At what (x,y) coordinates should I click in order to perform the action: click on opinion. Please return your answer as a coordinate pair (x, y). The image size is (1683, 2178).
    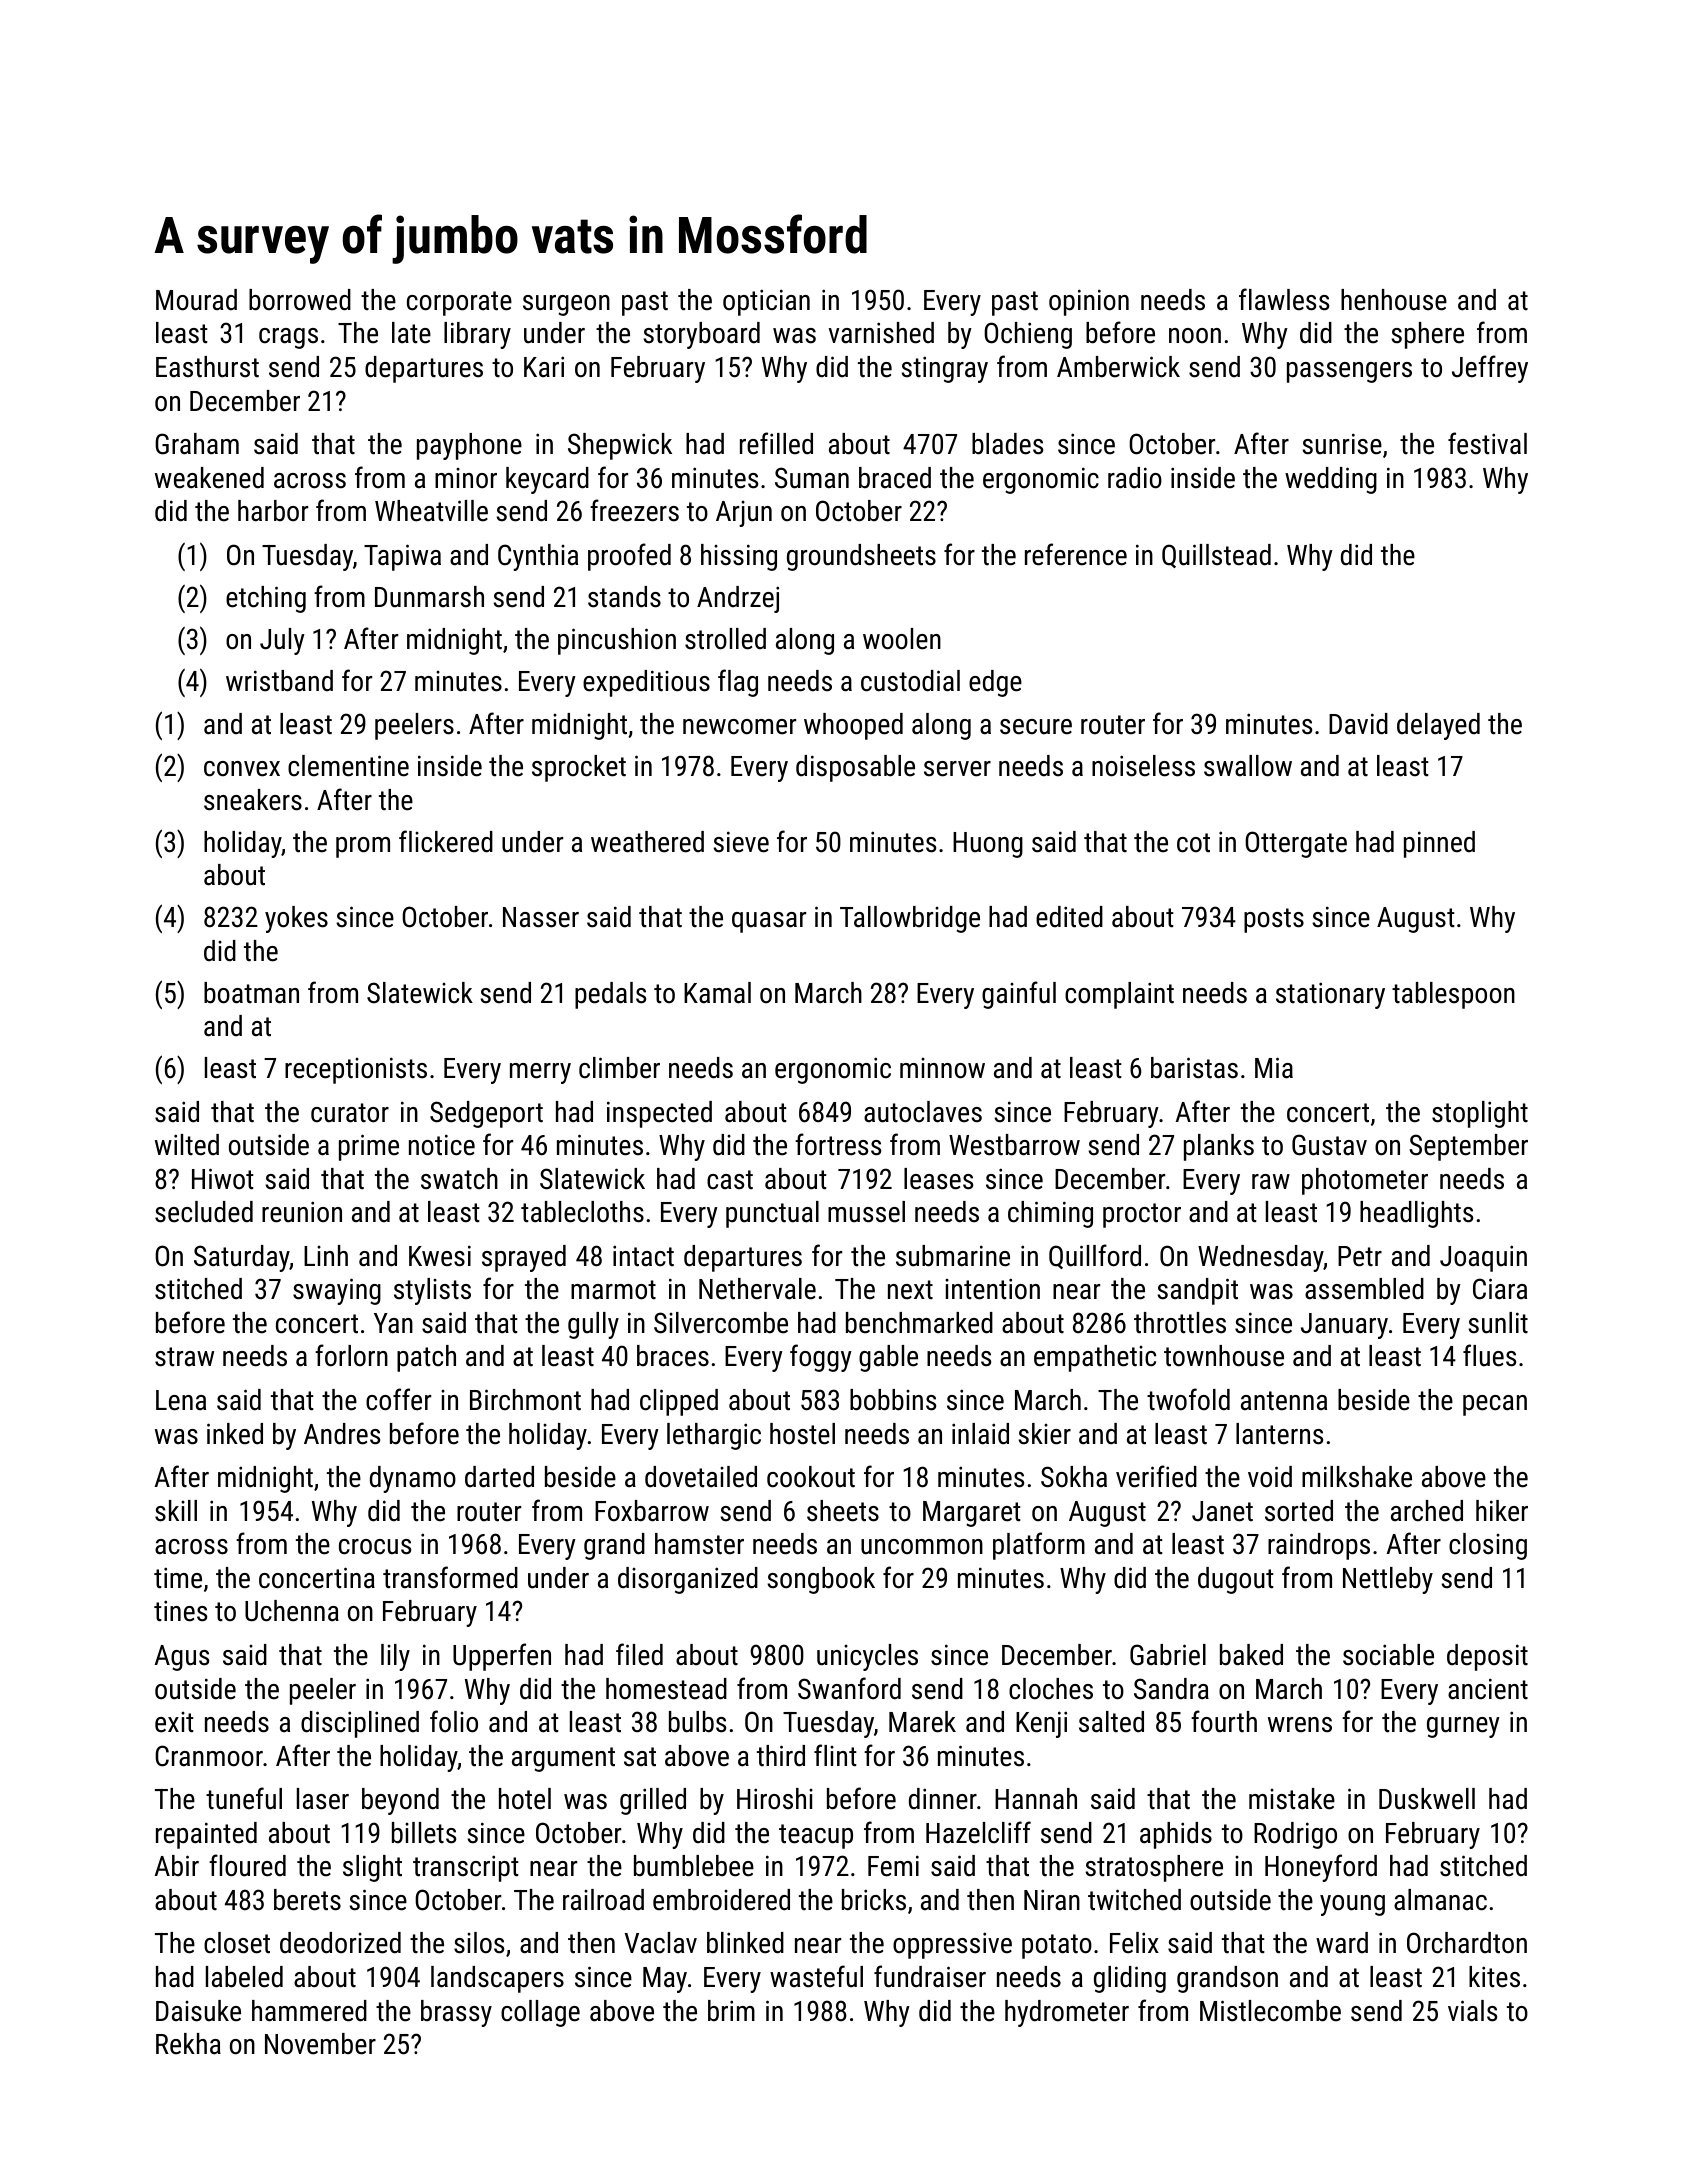
    Looking at the image, I should click on (1089, 302).
